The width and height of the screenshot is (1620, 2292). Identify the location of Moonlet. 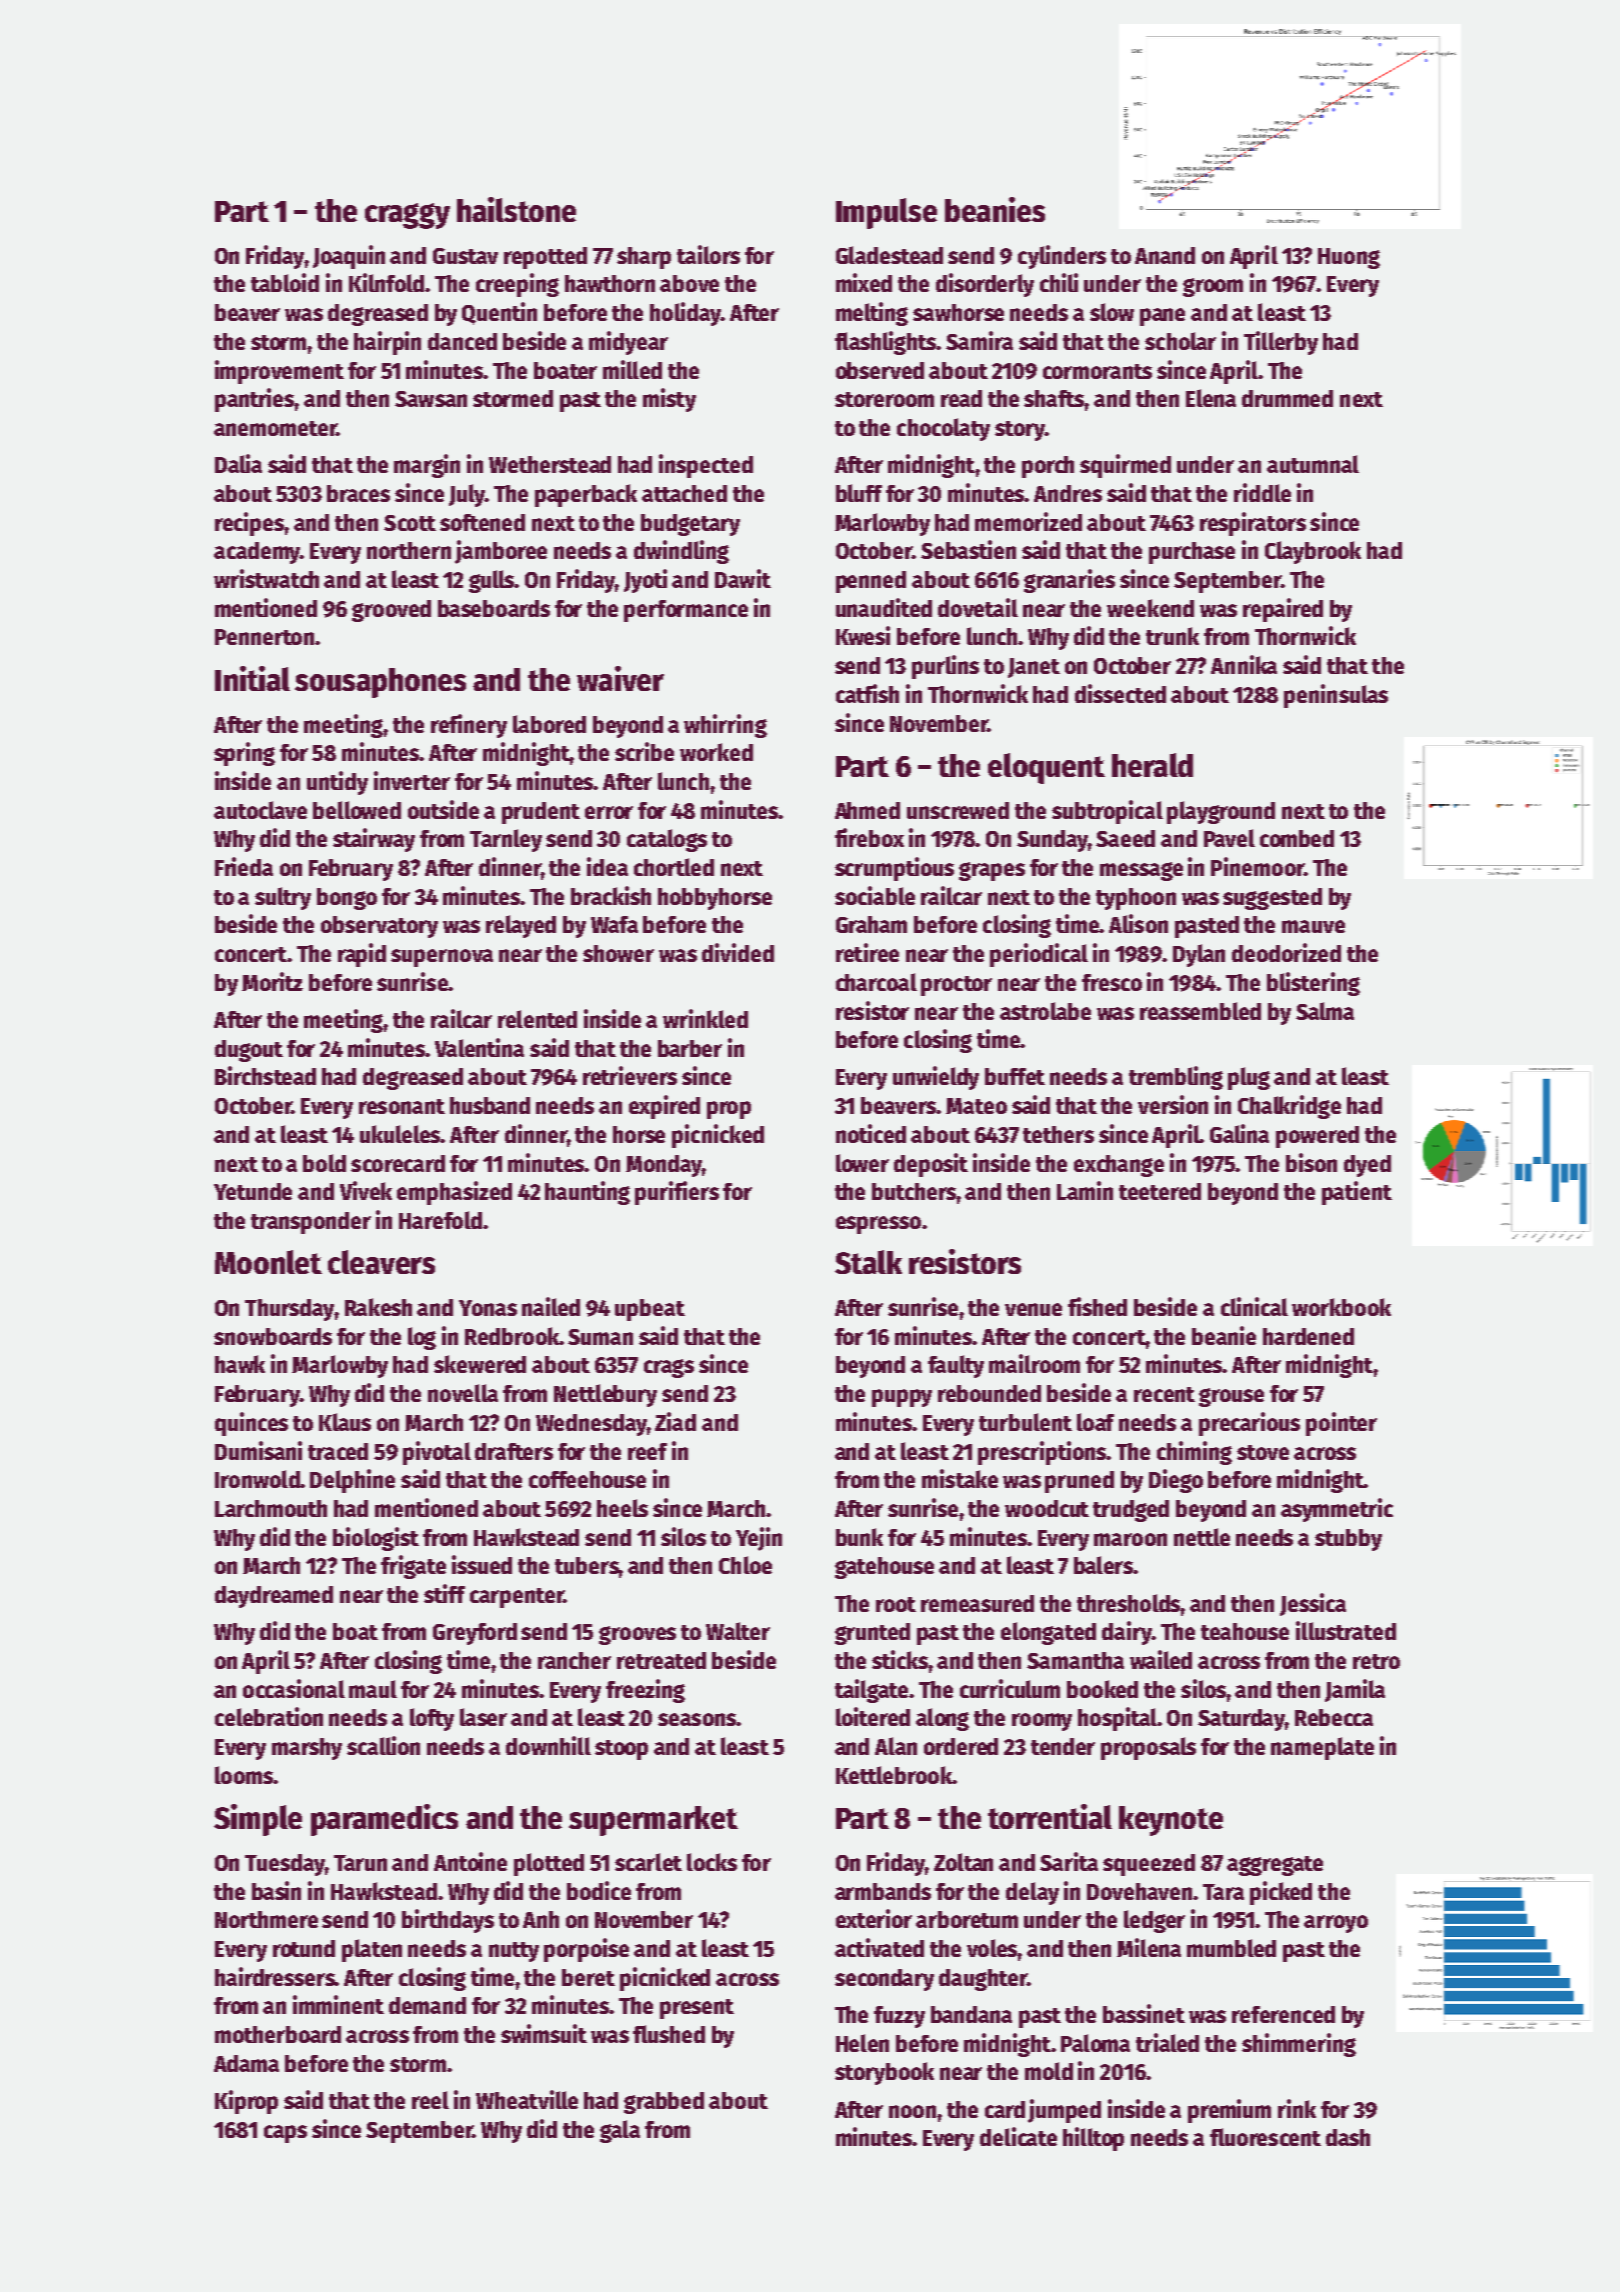
(268, 1262).
